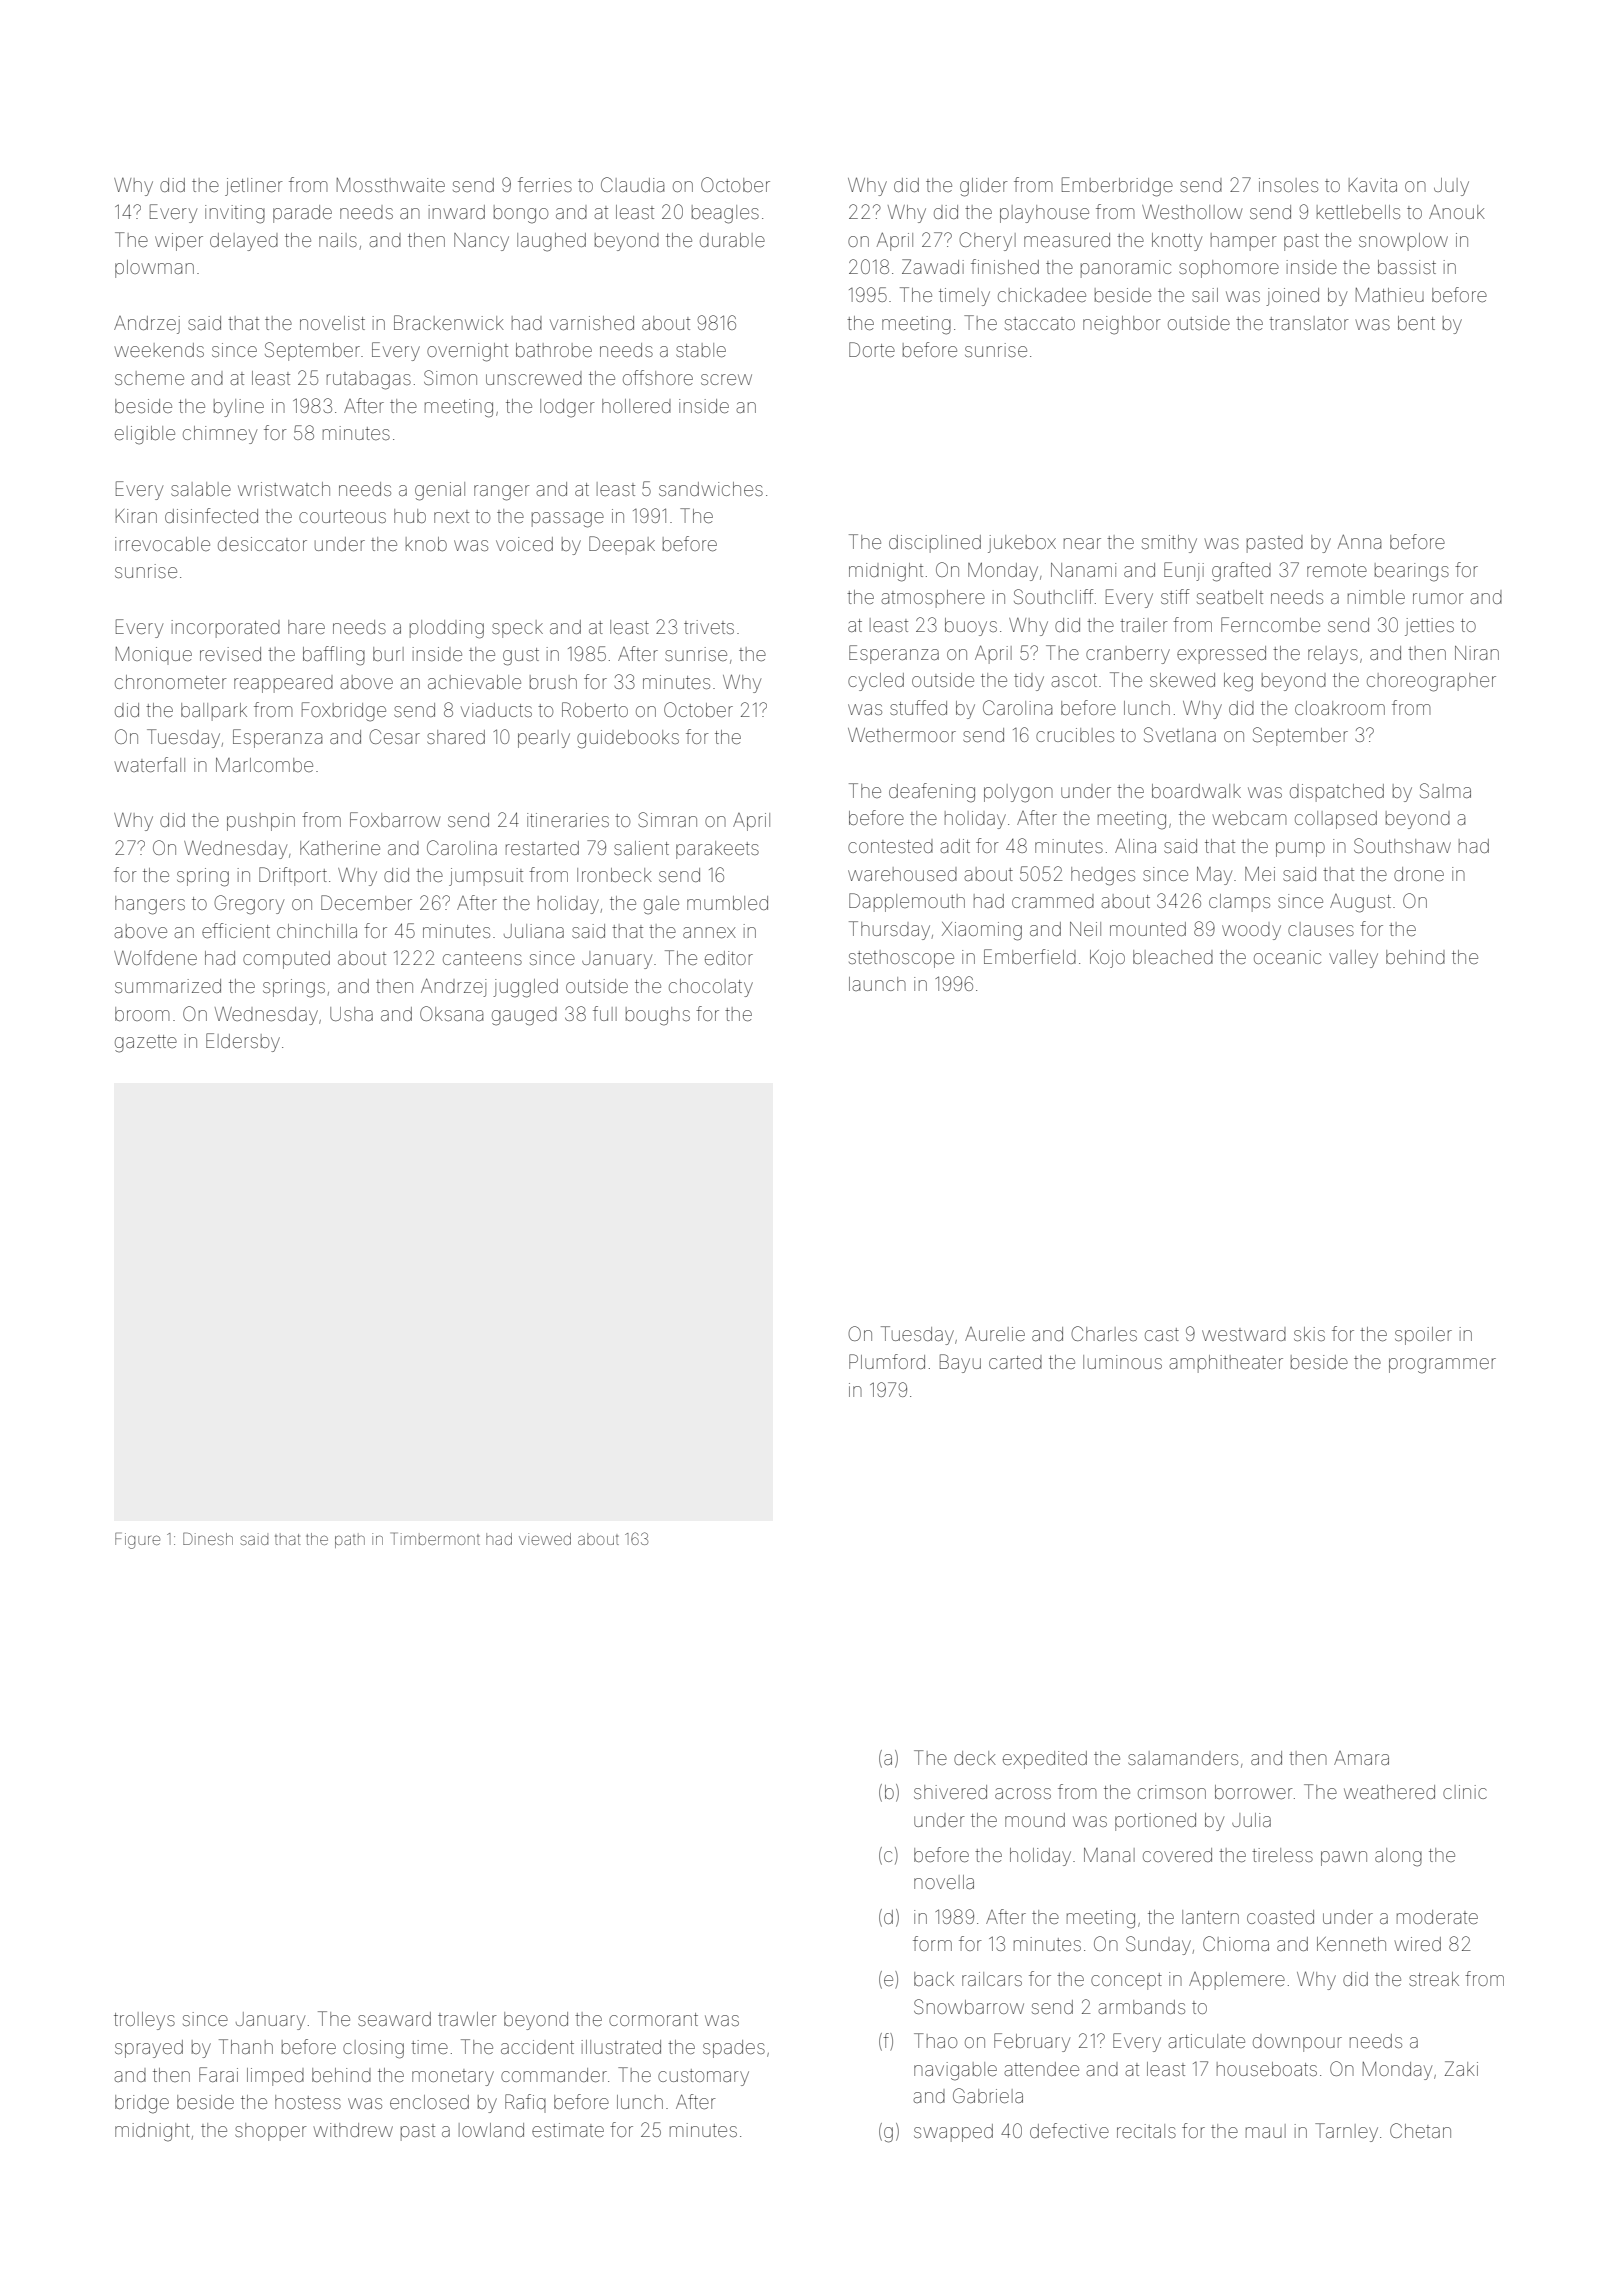 The image size is (1620, 2292). What do you see at coordinates (1361, 1758) in the document?
I see `Amara` at bounding box center [1361, 1758].
